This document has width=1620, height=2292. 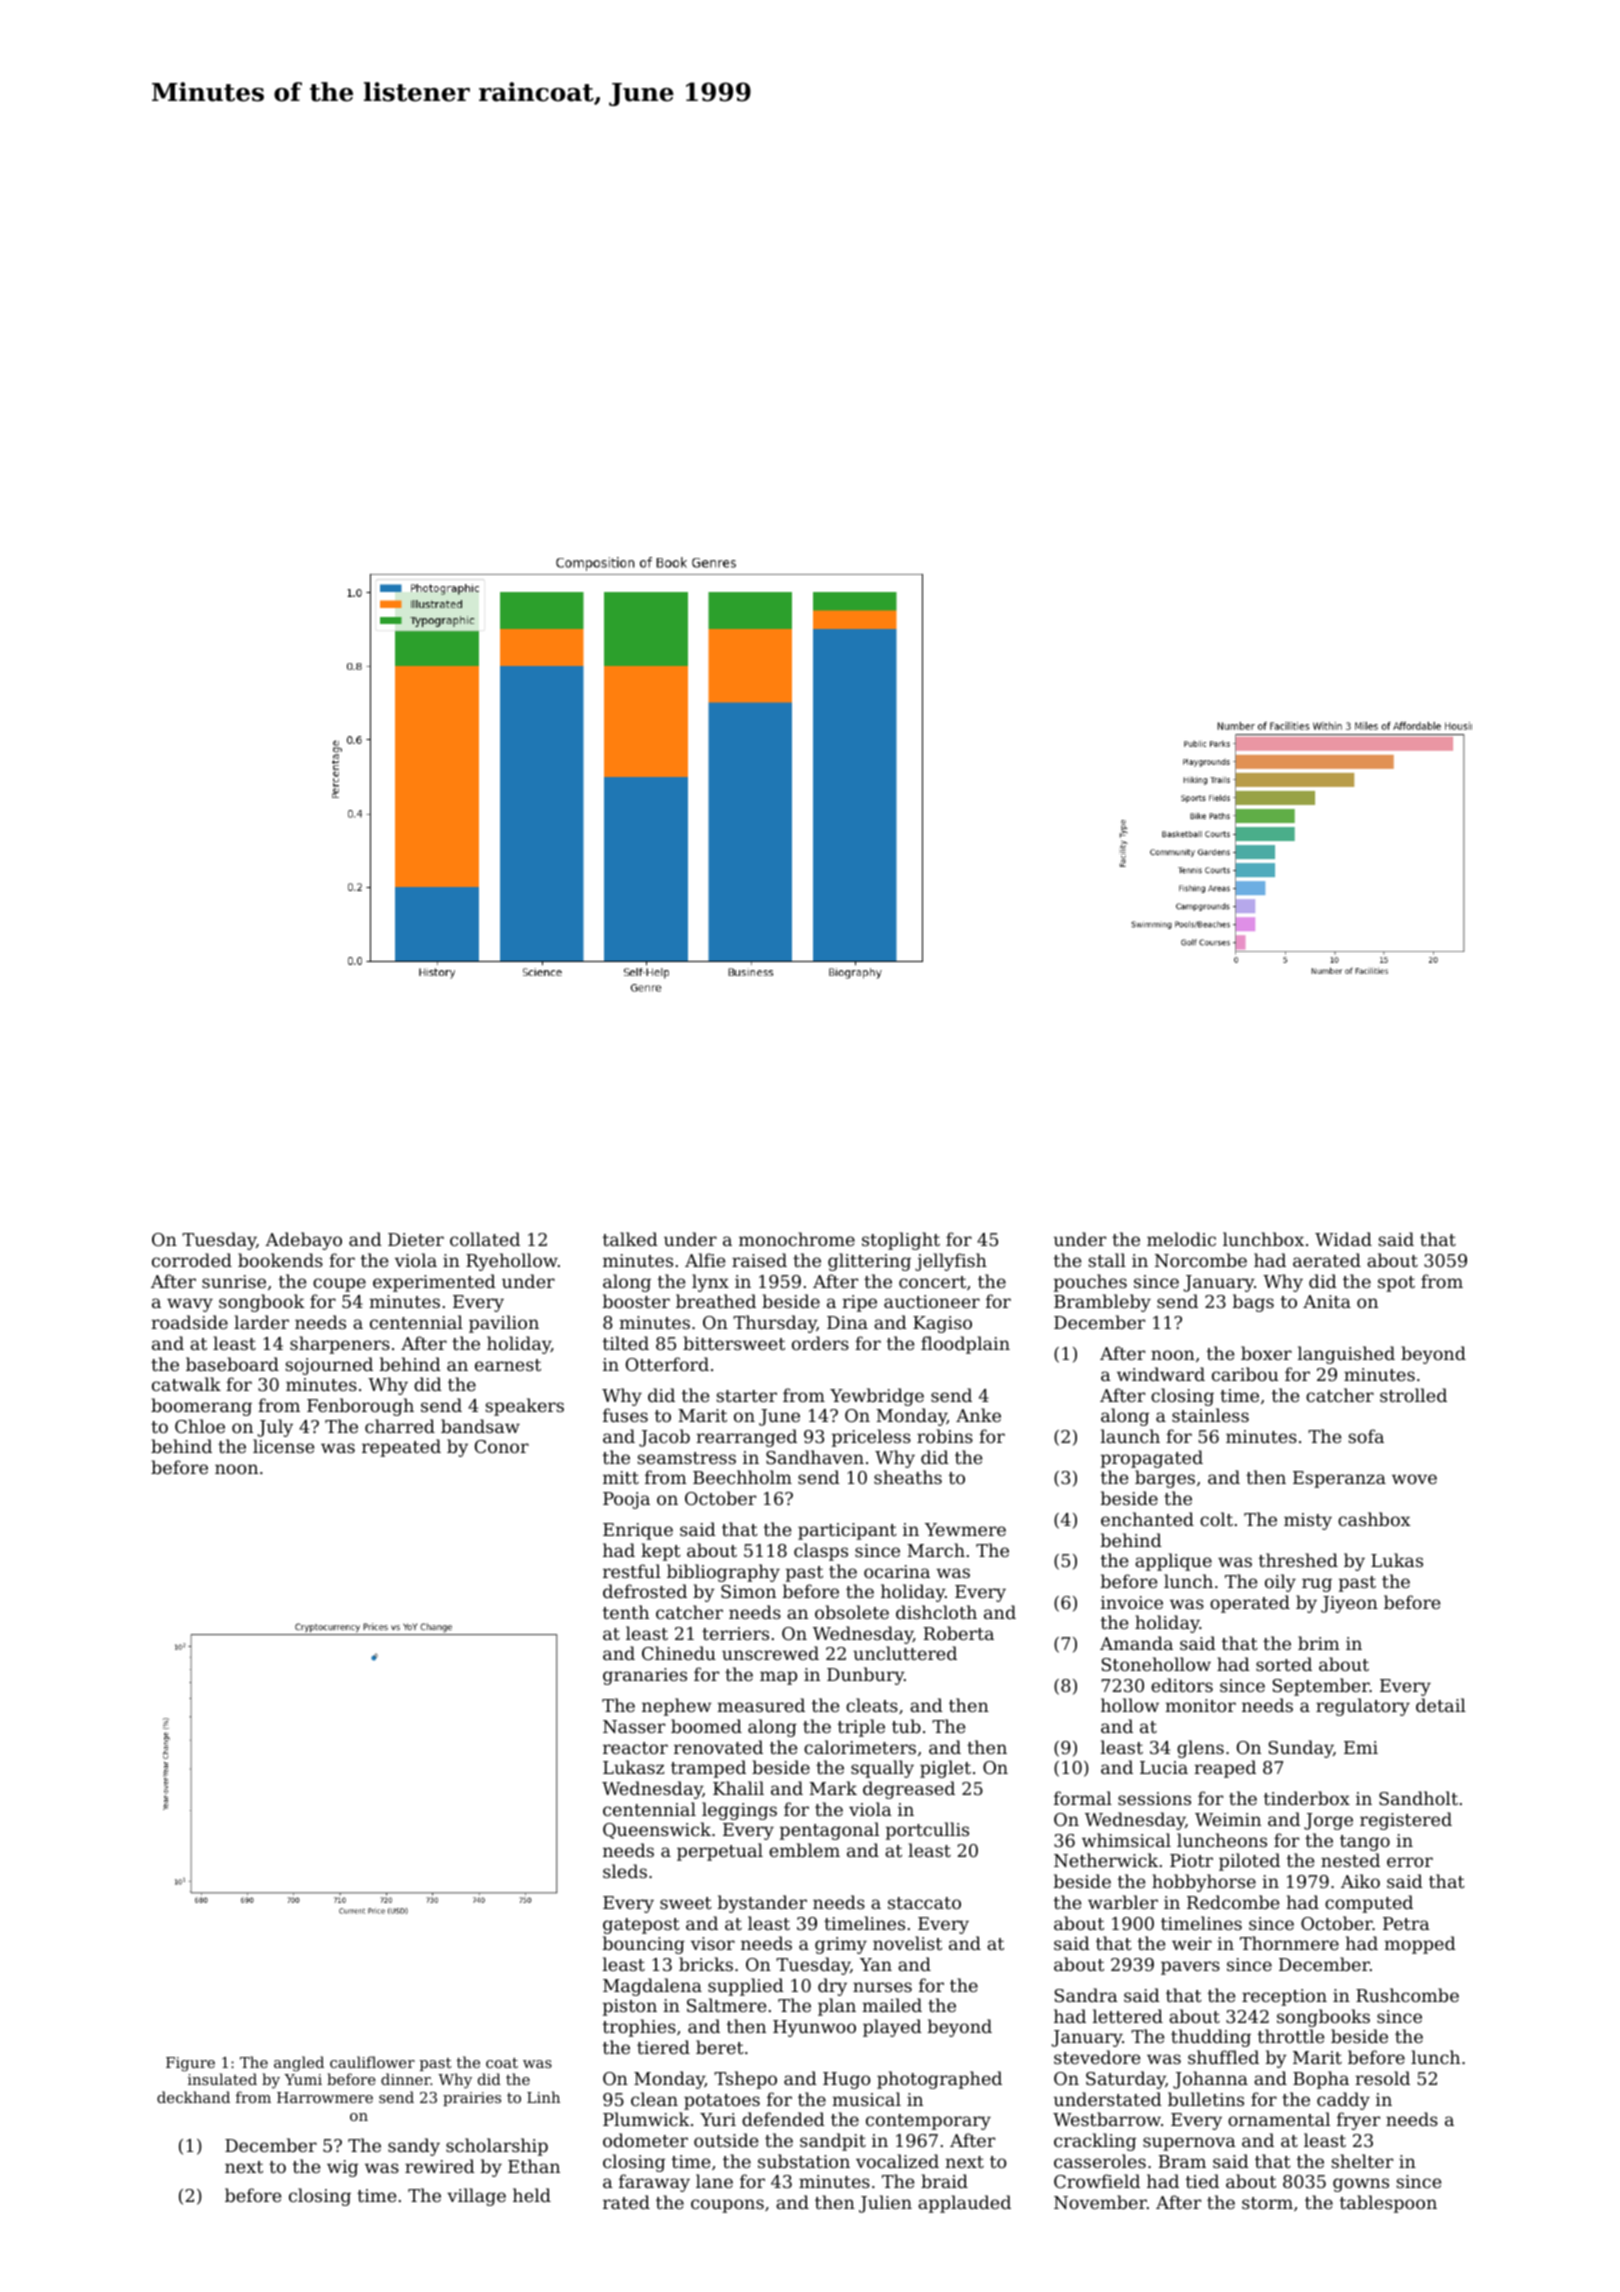 I want to click on larder, so click(x=261, y=1322).
